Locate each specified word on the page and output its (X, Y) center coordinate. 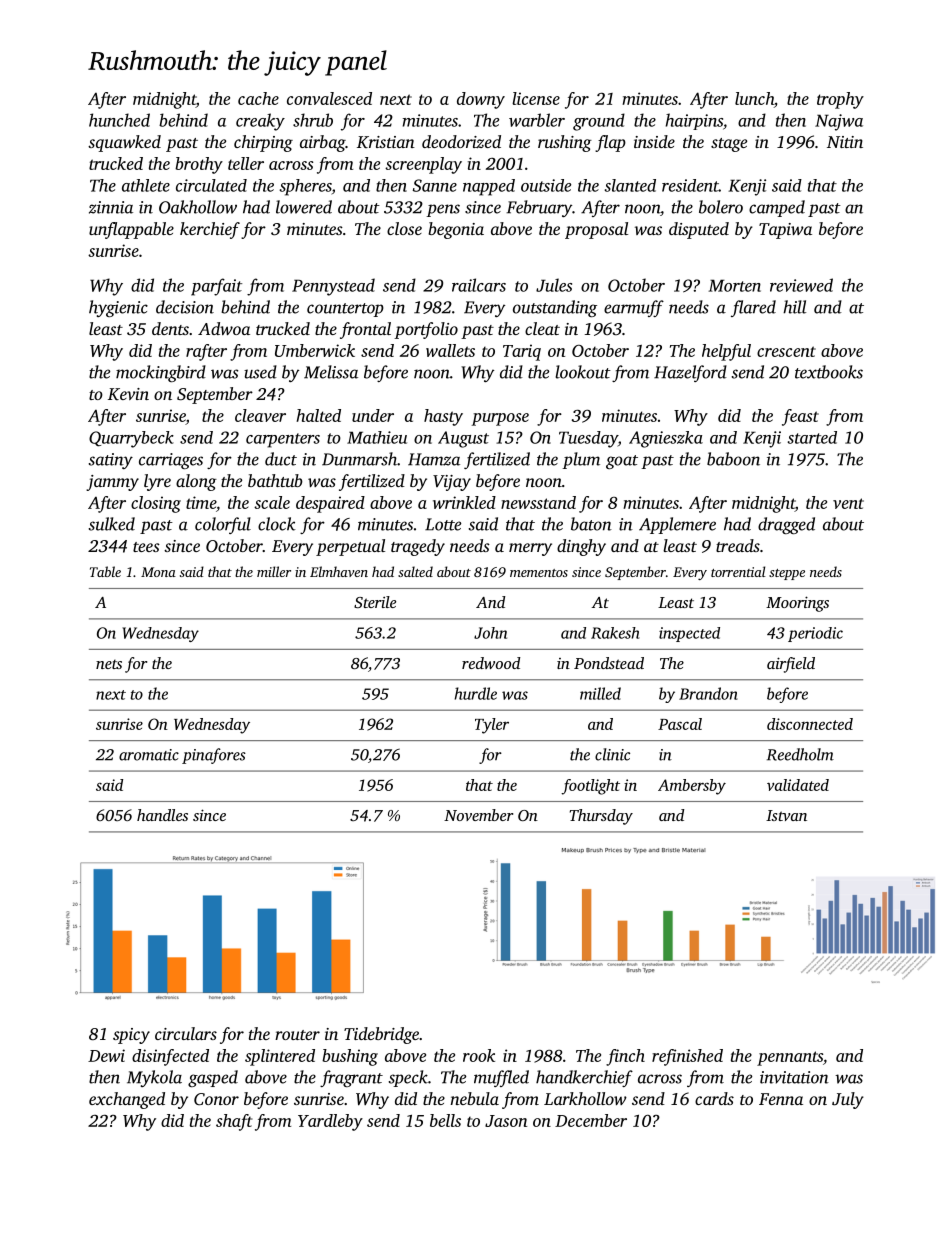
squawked (124, 143)
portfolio (426, 330)
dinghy (581, 547)
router (297, 1035)
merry (530, 549)
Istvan (786, 815)
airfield (791, 665)
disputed (699, 230)
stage (729, 145)
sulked (112, 524)
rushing (565, 143)
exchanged (127, 1100)
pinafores (214, 756)
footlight (590, 787)
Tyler (492, 726)
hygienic (118, 308)
